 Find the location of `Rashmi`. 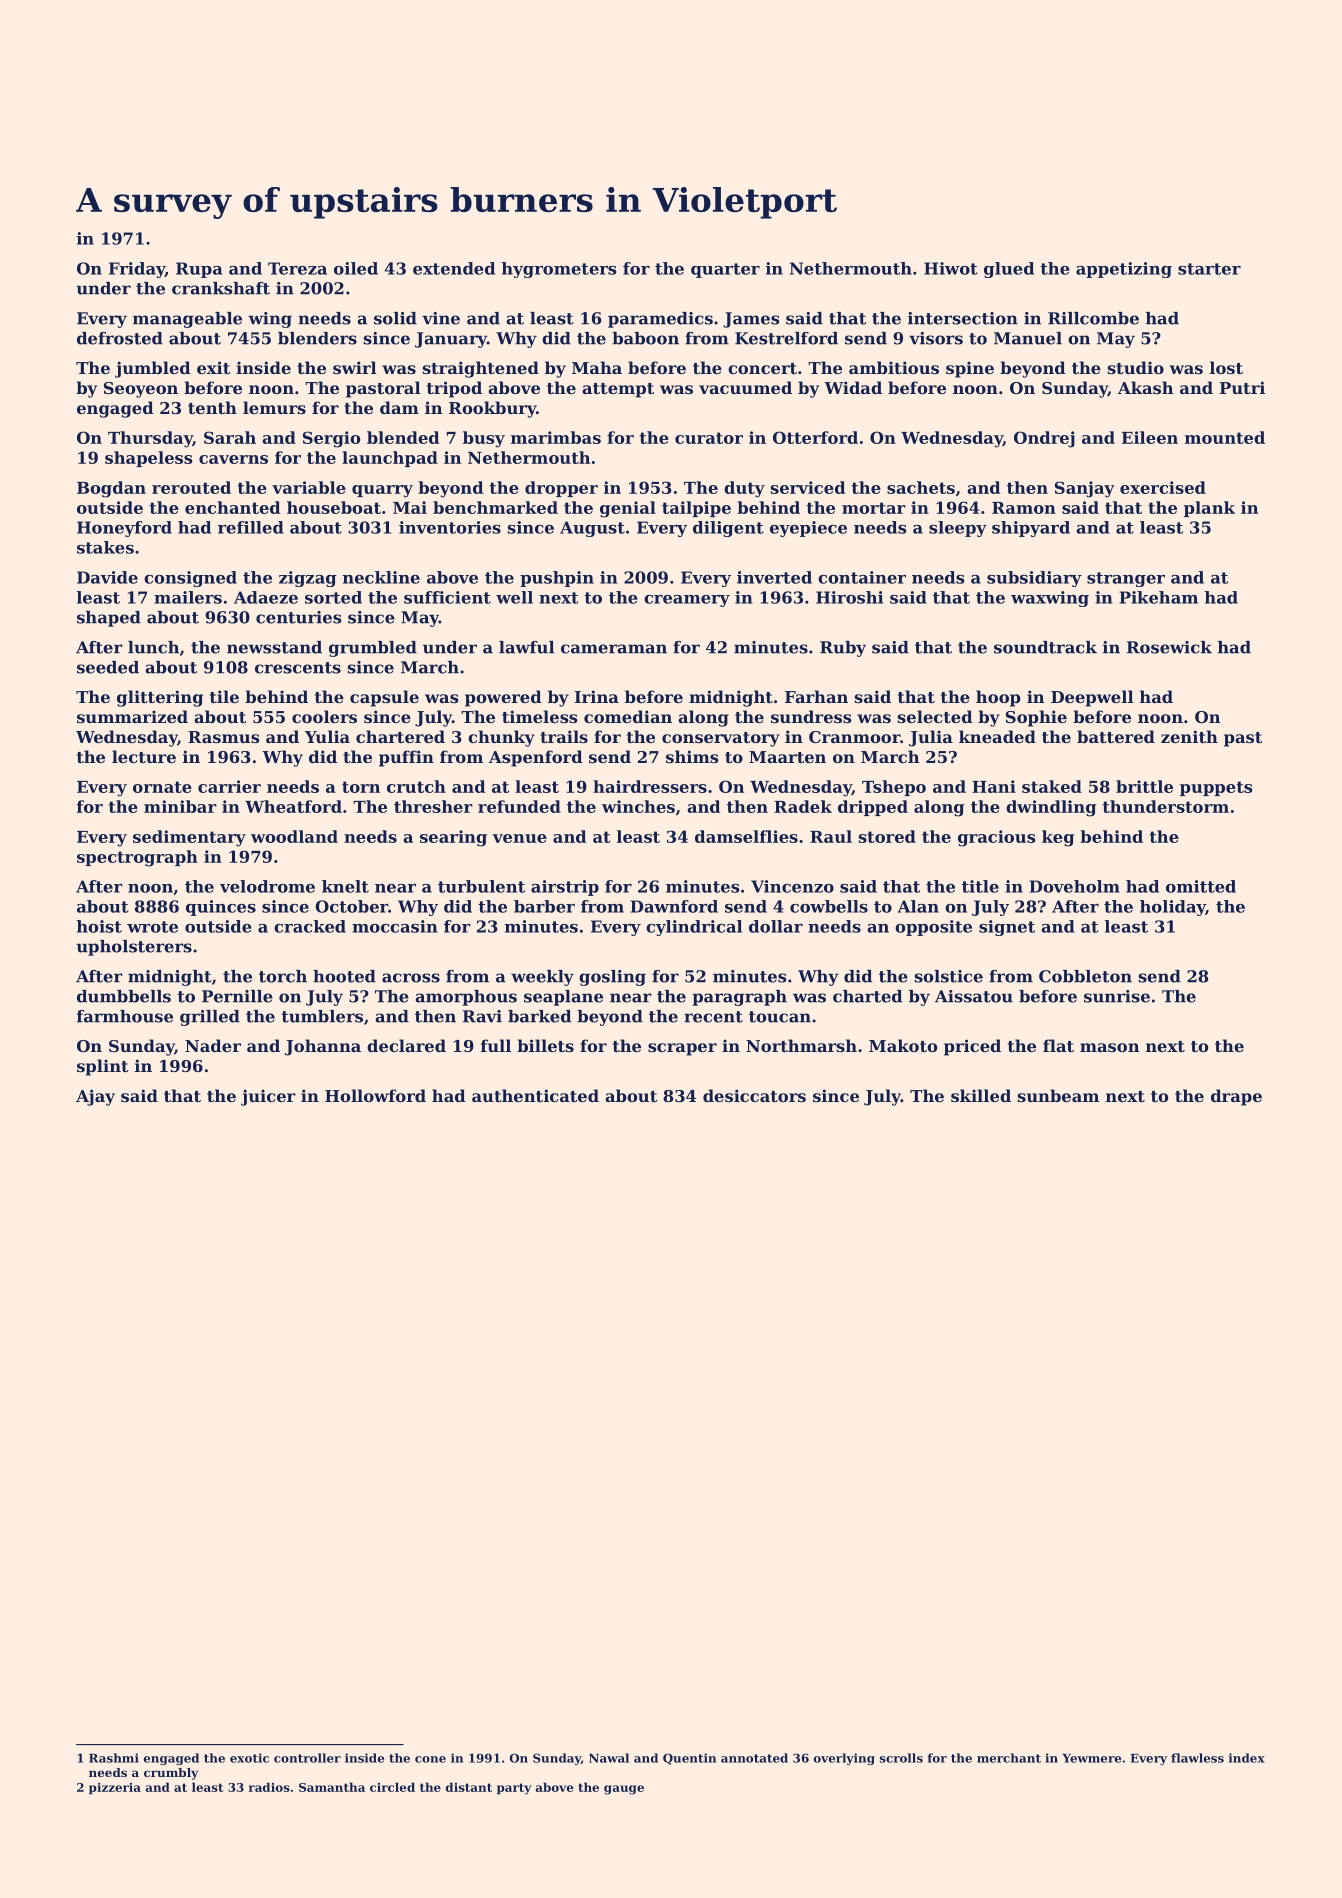

Rashmi is located at coordinates (114, 1758).
